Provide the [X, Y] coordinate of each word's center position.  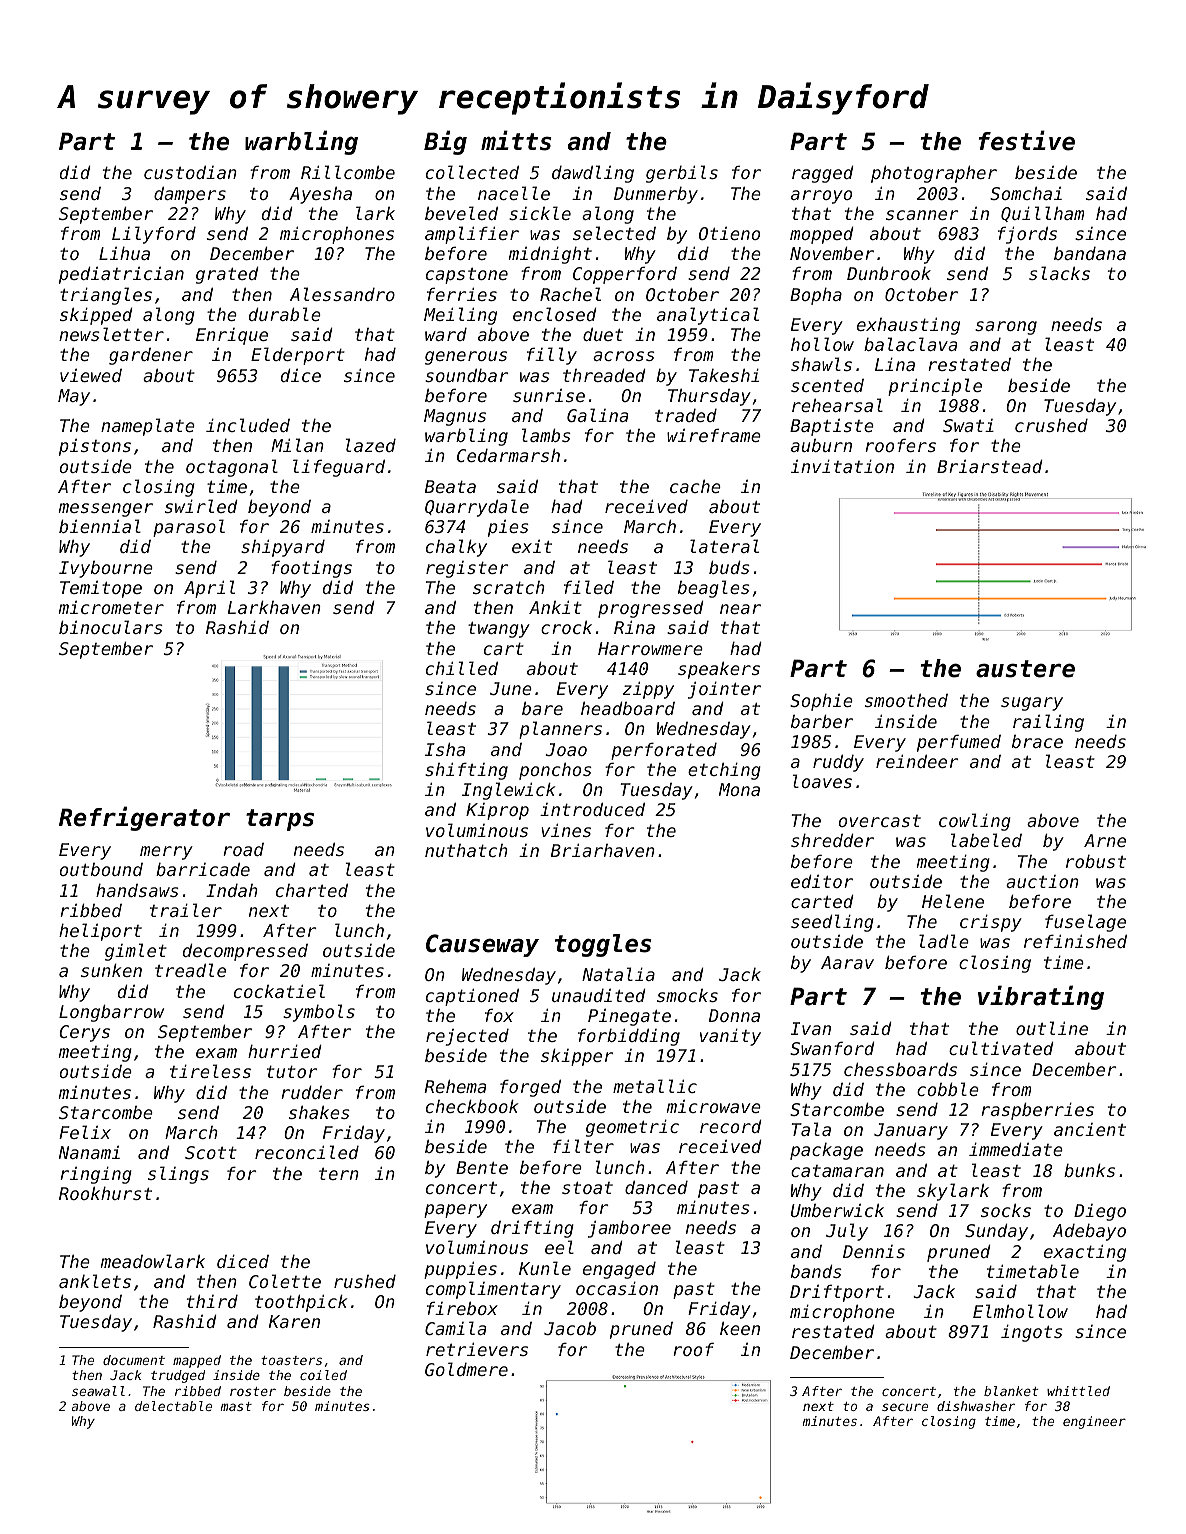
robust [1096, 861]
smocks [687, 995]
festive [1027, 140]
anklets [95, 1281]
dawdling [593, 174]
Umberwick [837, 1210]
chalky [456, 548]
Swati [968, 425]
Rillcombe [348, 172]
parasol [189, 528]
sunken [111, 970]
